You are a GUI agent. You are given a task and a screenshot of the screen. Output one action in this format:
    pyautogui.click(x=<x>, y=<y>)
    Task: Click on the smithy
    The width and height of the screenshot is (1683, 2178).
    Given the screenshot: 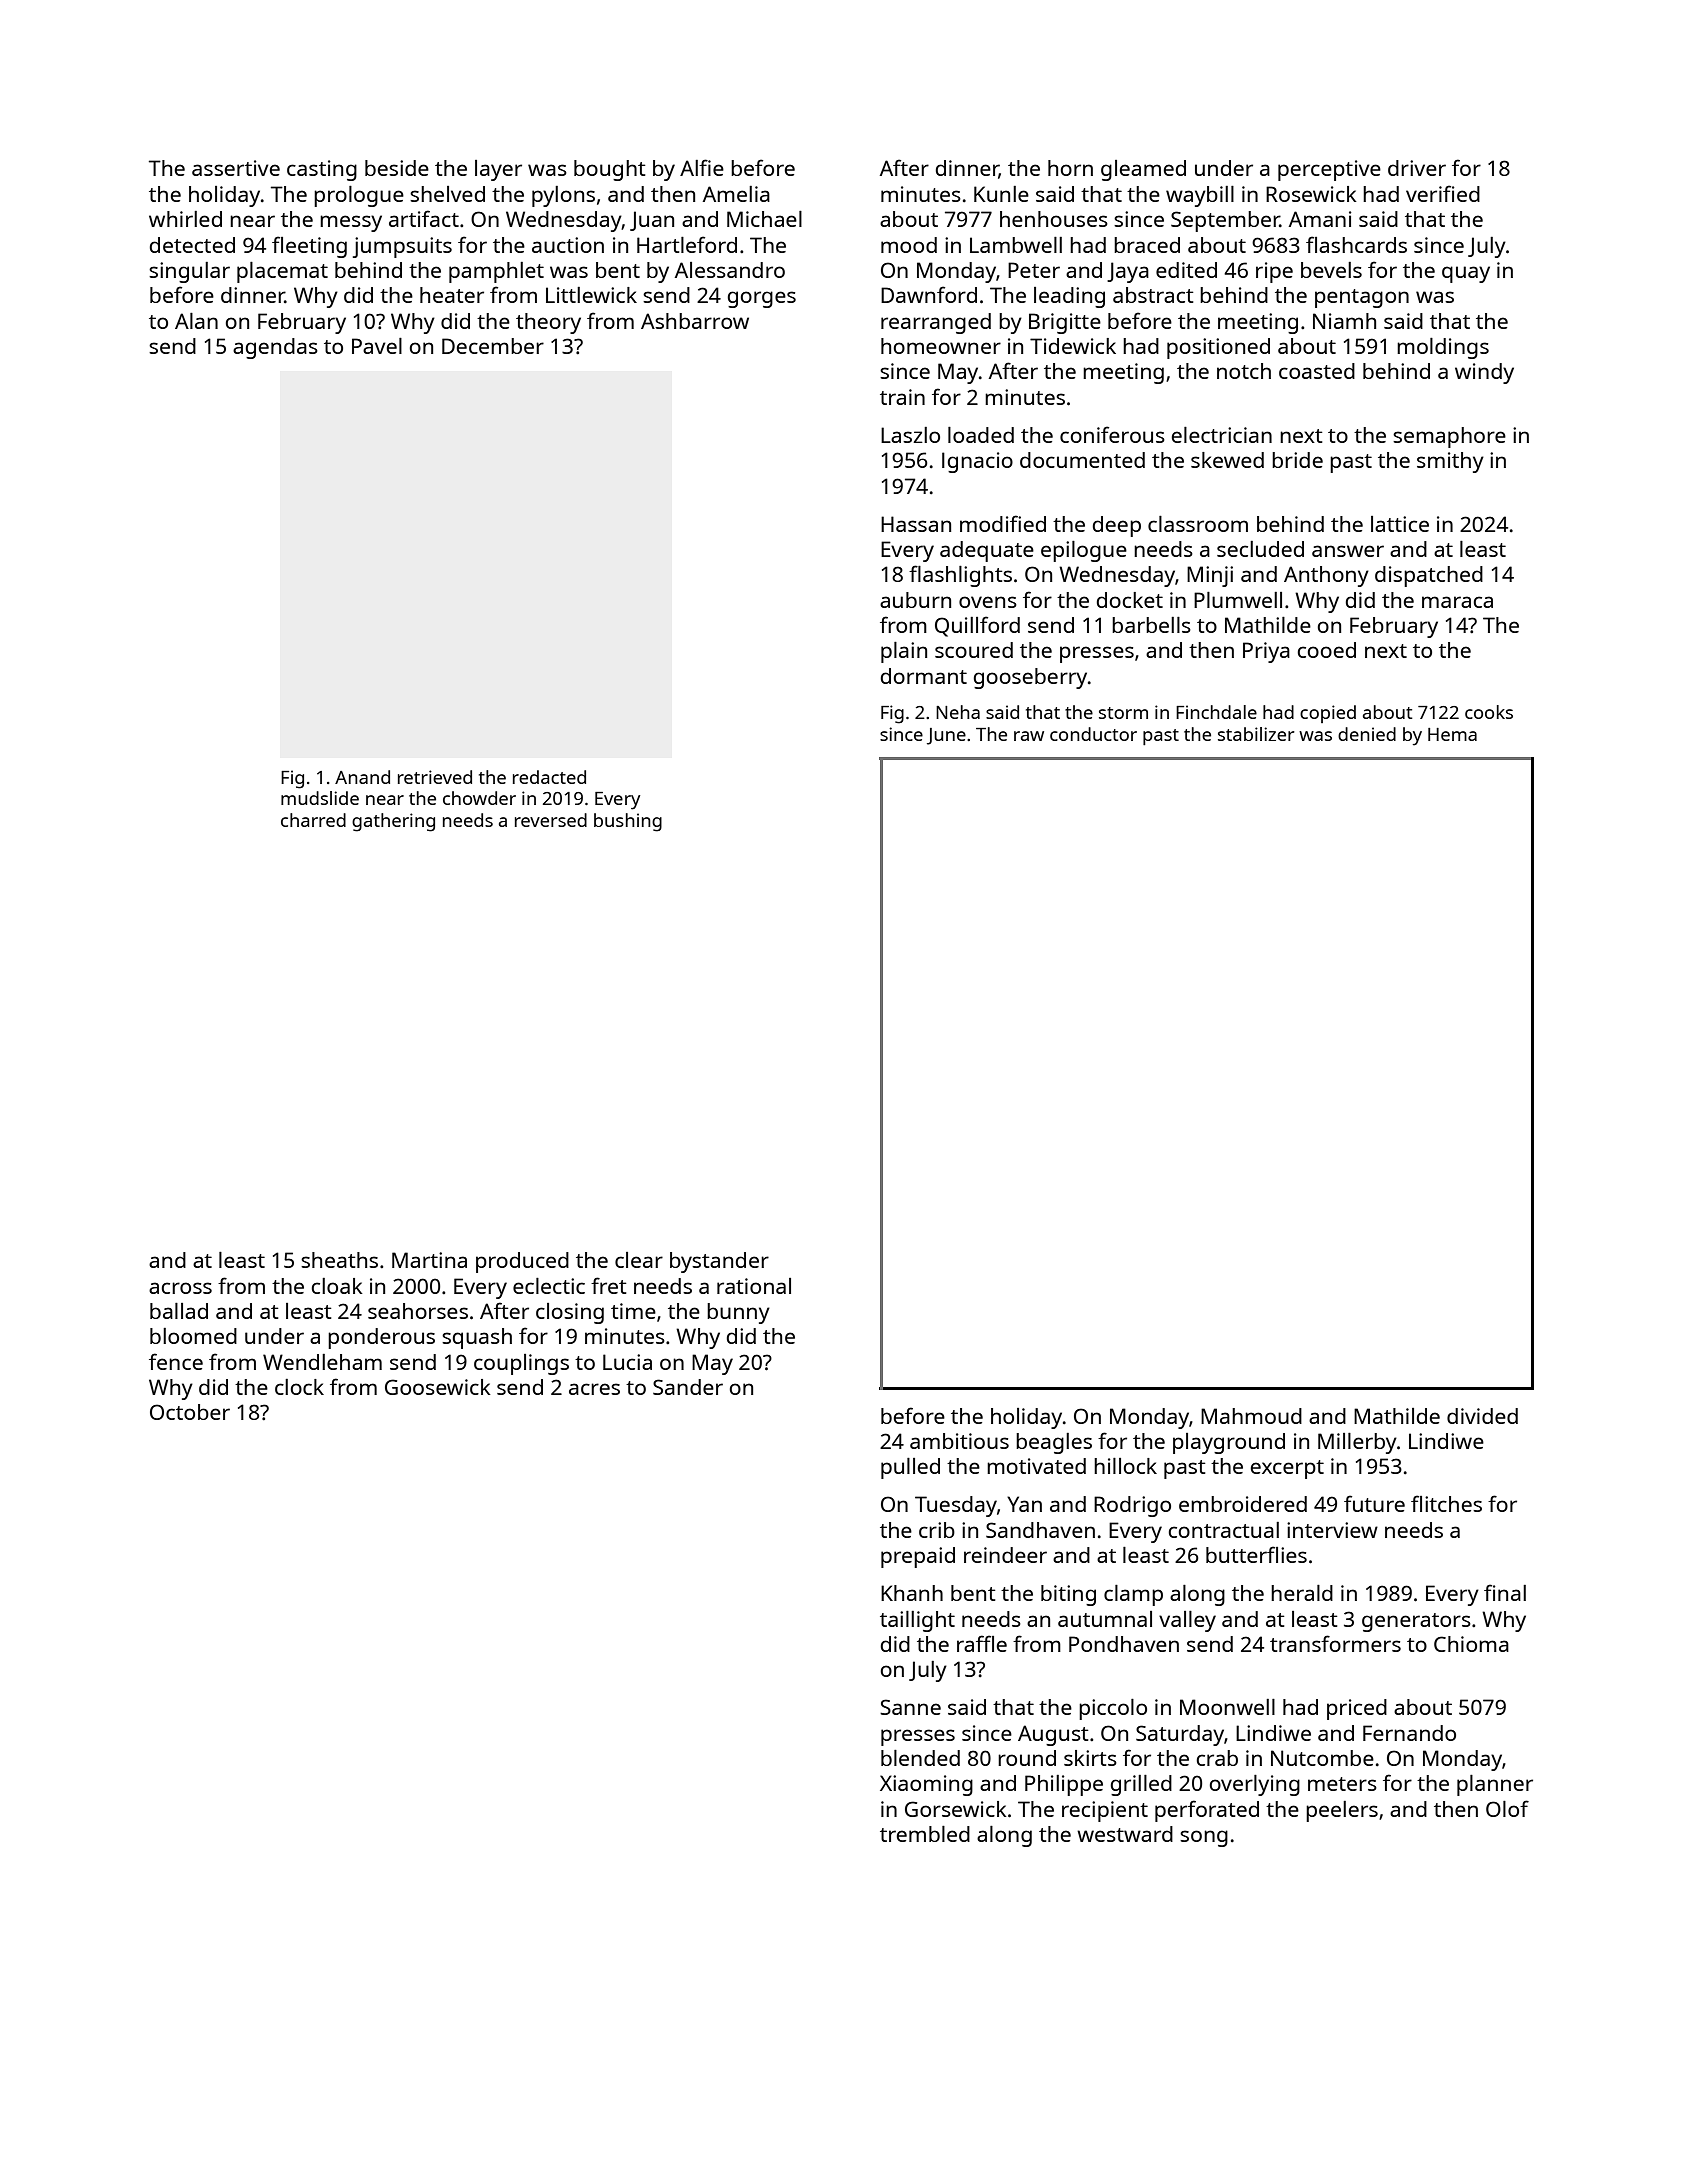 What is the action you would take?
    pyautogui.click(x=1450, y=462)
